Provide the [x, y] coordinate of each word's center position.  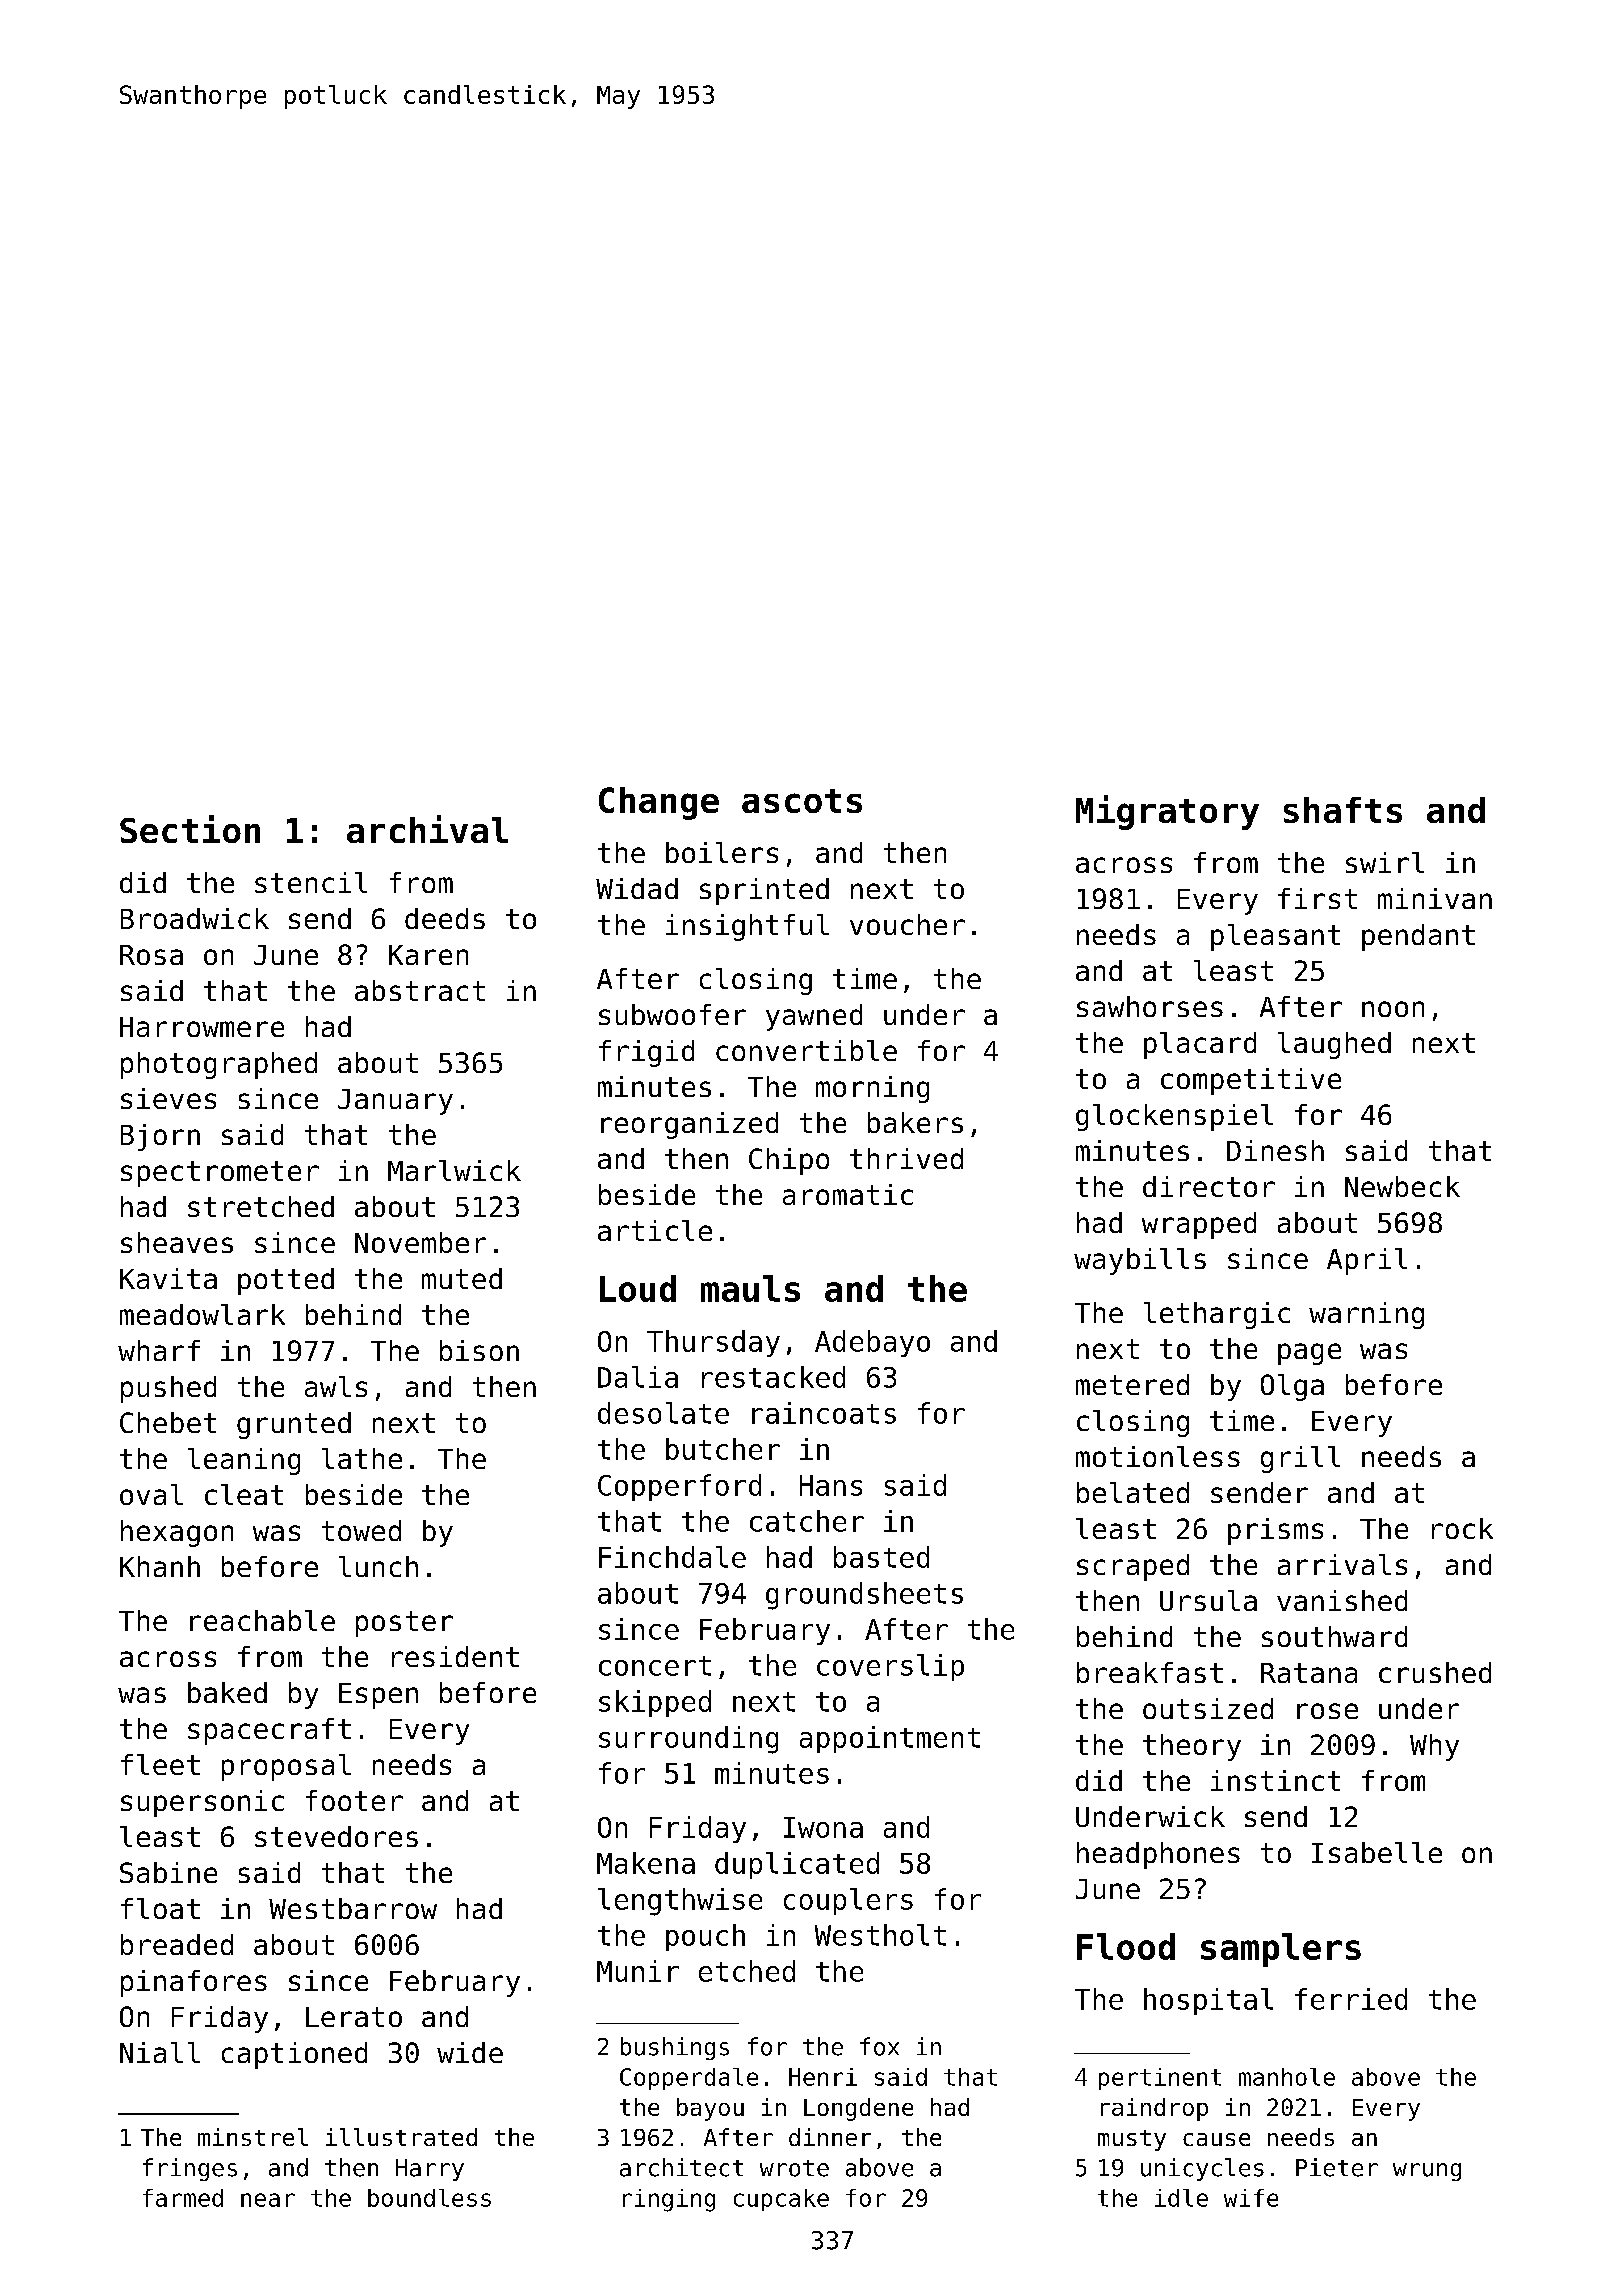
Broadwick [195, 918]
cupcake [781, 2200]
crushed [1435, 1672]
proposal [286, 1767]
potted [286, 1281]
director [1209, 1186]
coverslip [890, 1667]
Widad [637, 888]
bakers [915, 1122]
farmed [183, 2198]
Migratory [1167, 812]
